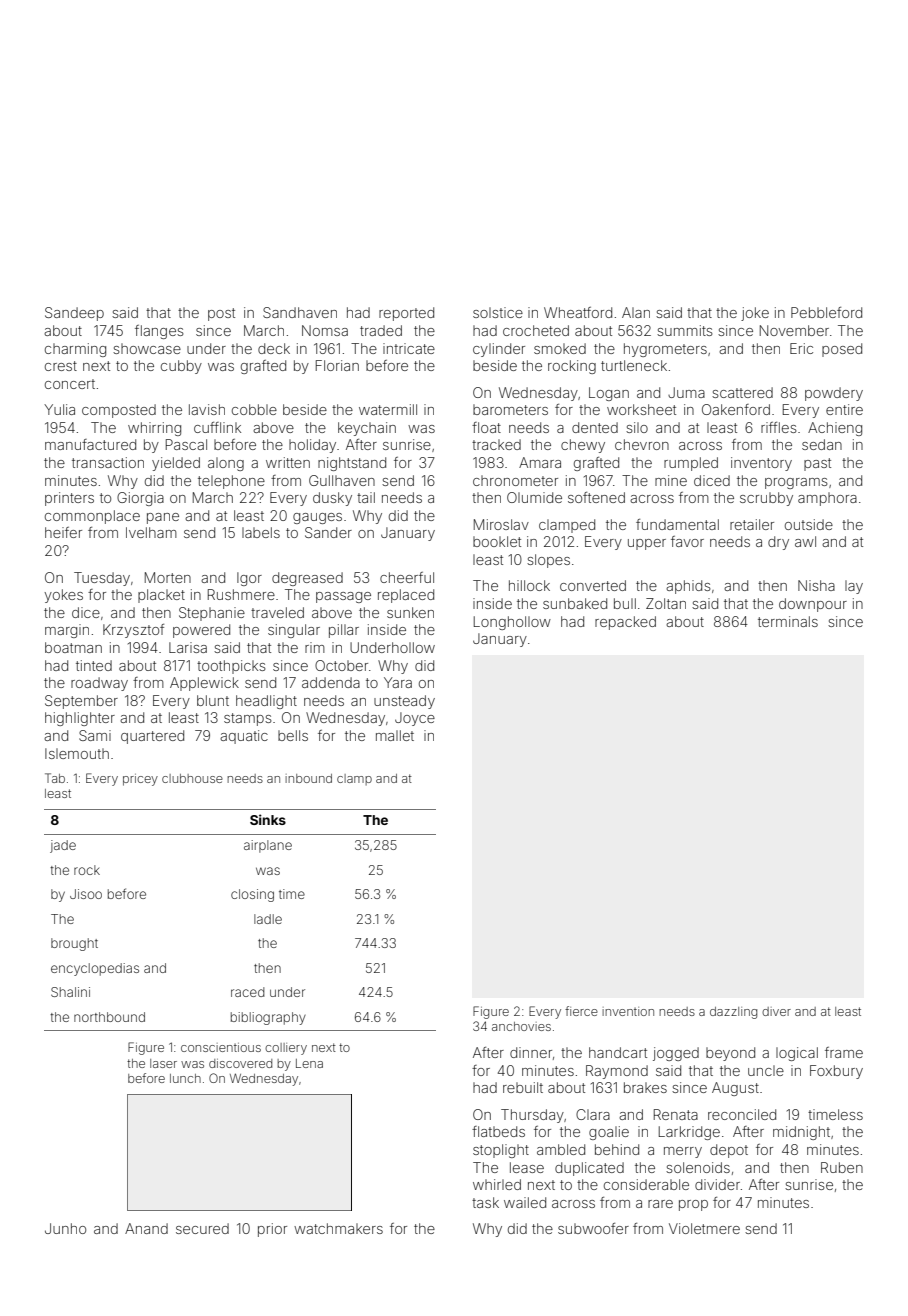 This screenshot has width=908, height=1316. Describe the element at coordinates (300, 312) in the screenshot. I see `Sandhaven` at that location.
